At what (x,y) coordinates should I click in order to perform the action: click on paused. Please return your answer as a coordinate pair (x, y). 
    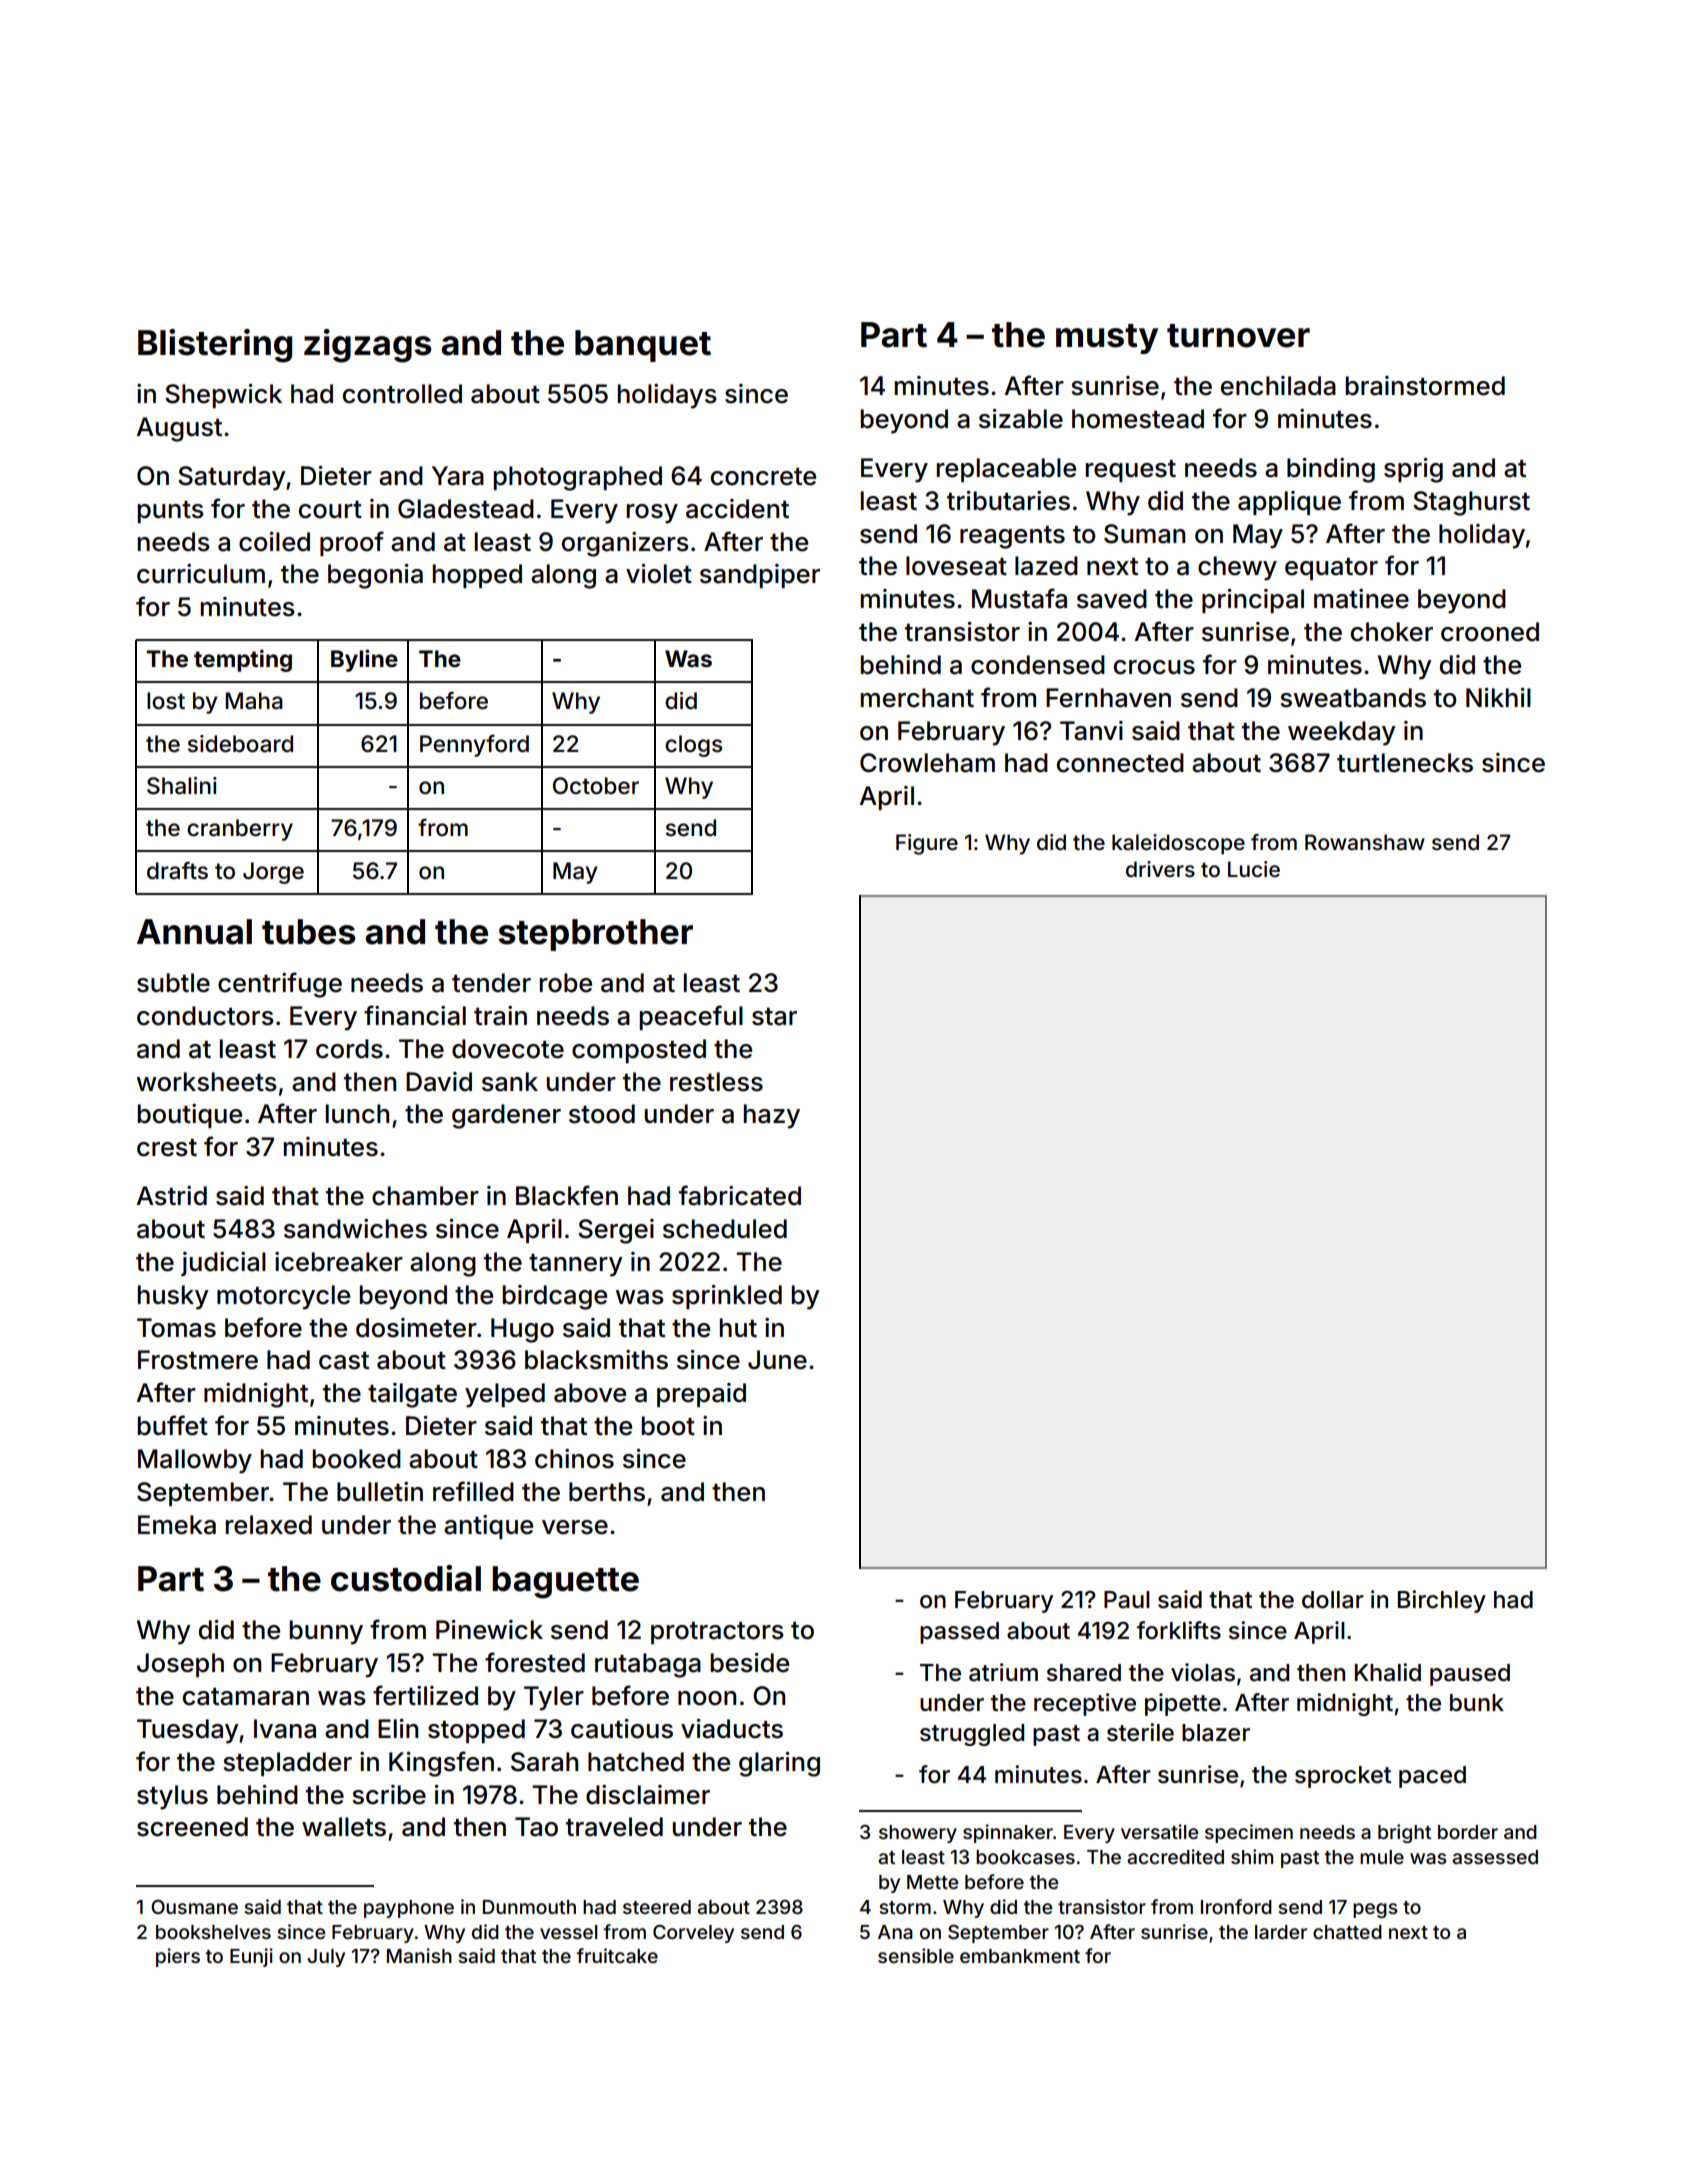
    Looking at the image, I should click on (1470, 1675).
